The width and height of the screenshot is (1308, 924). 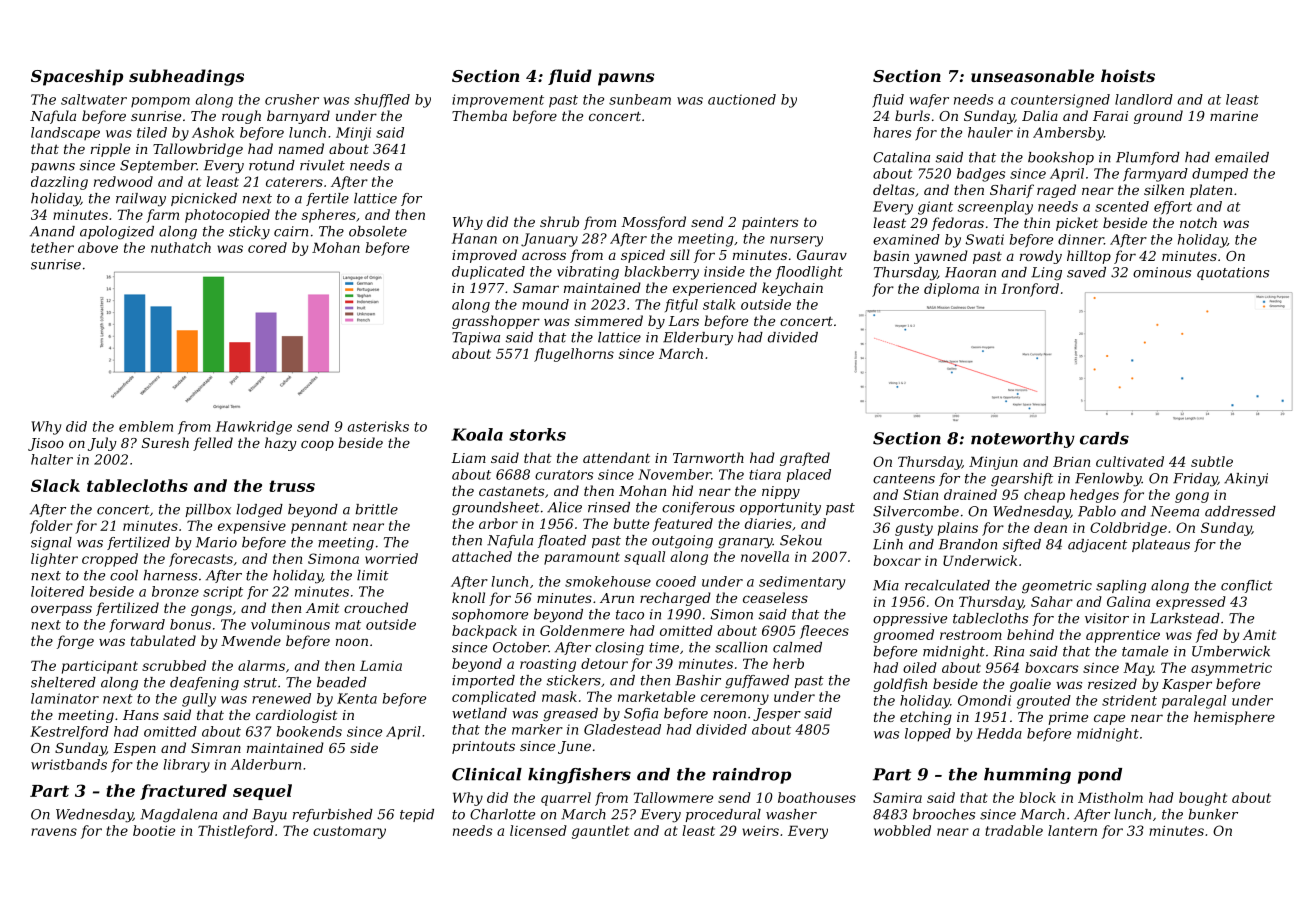 What do you see at coordinates (1068, 134) in the screenshot?
I see `Ambersby` at bounding box center [1068, 134].
